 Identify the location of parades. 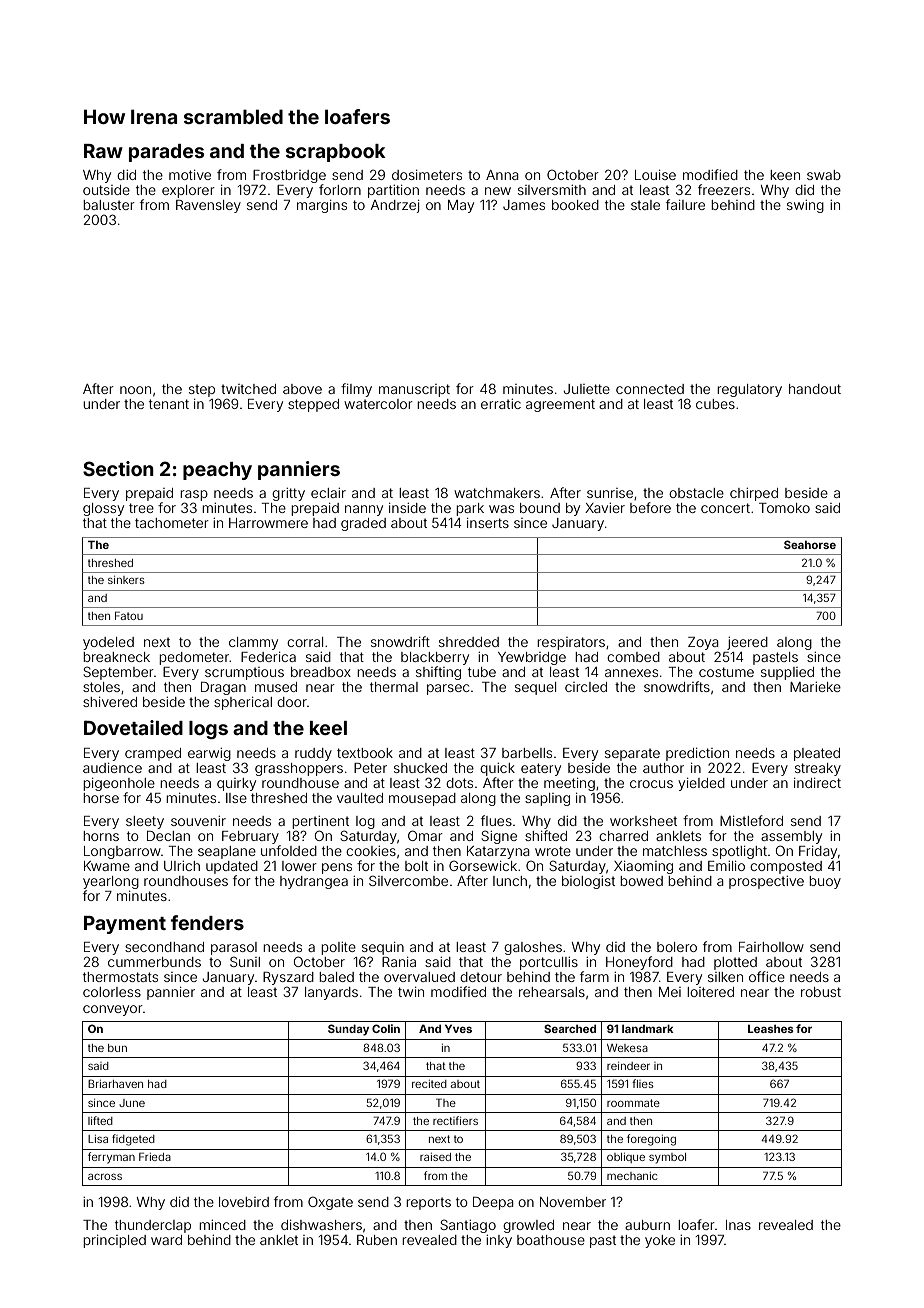
(166, 153).
